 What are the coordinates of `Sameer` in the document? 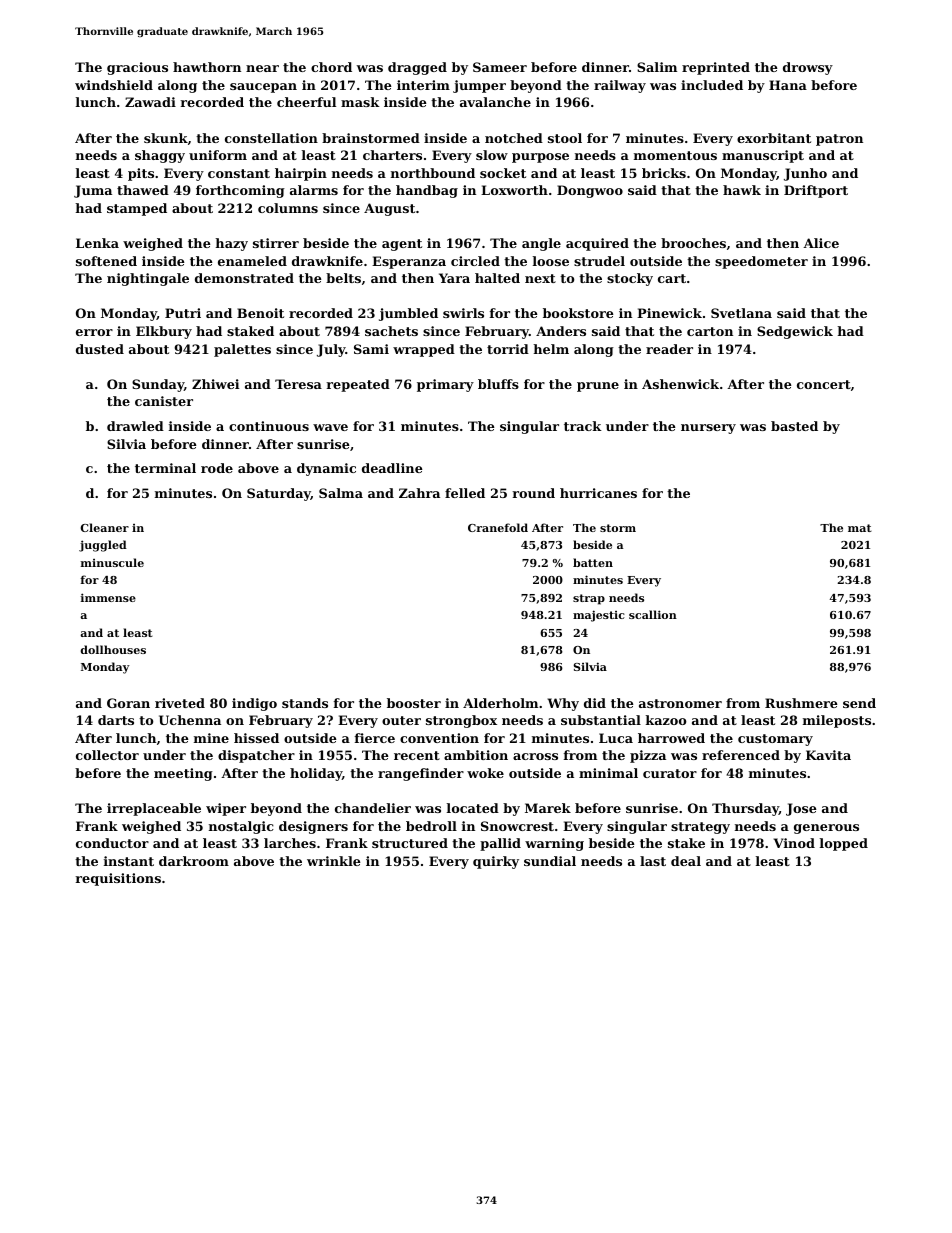 It's located at (500, 67).
